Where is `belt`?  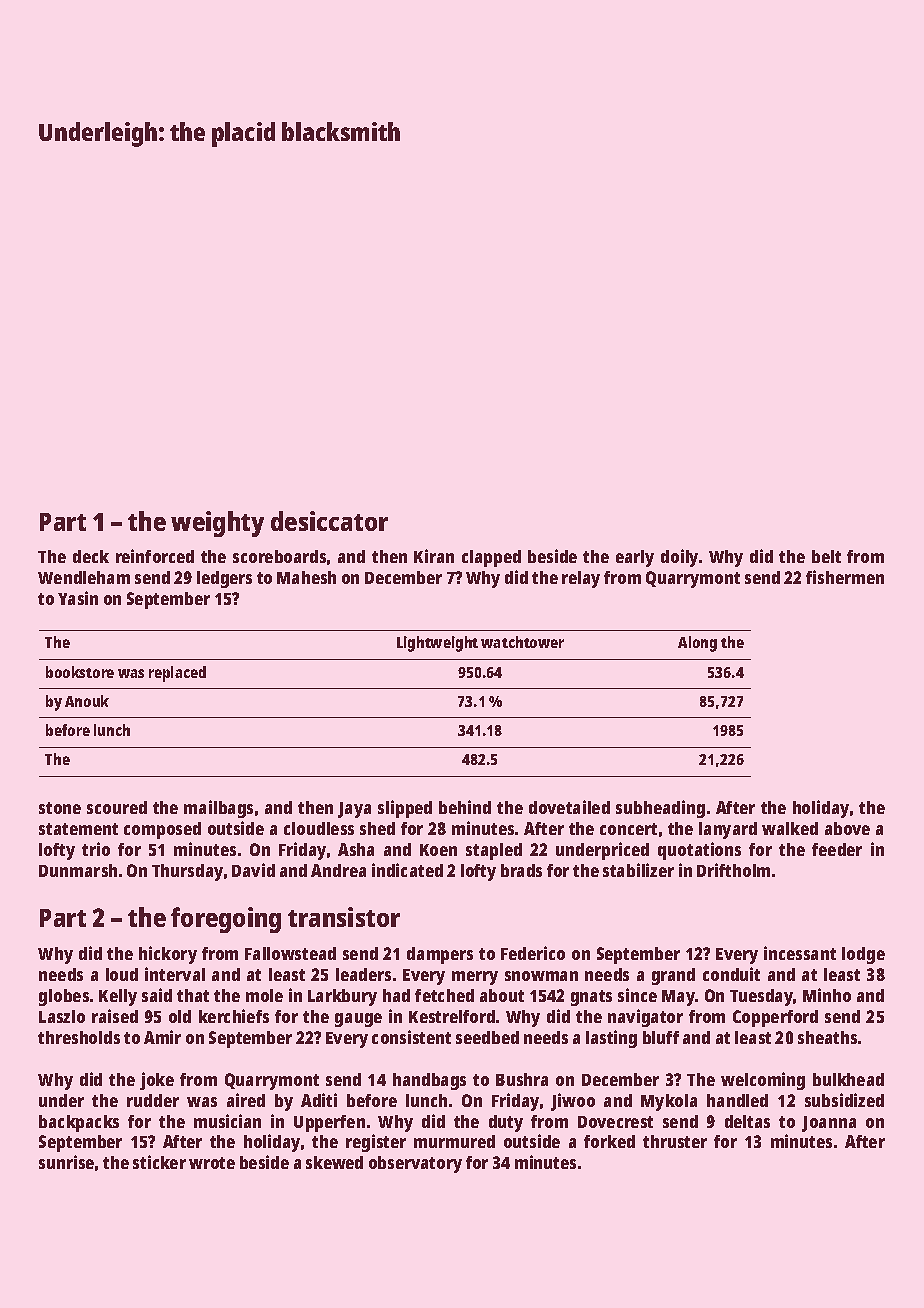
belt is located at coordinates (826, 556).
